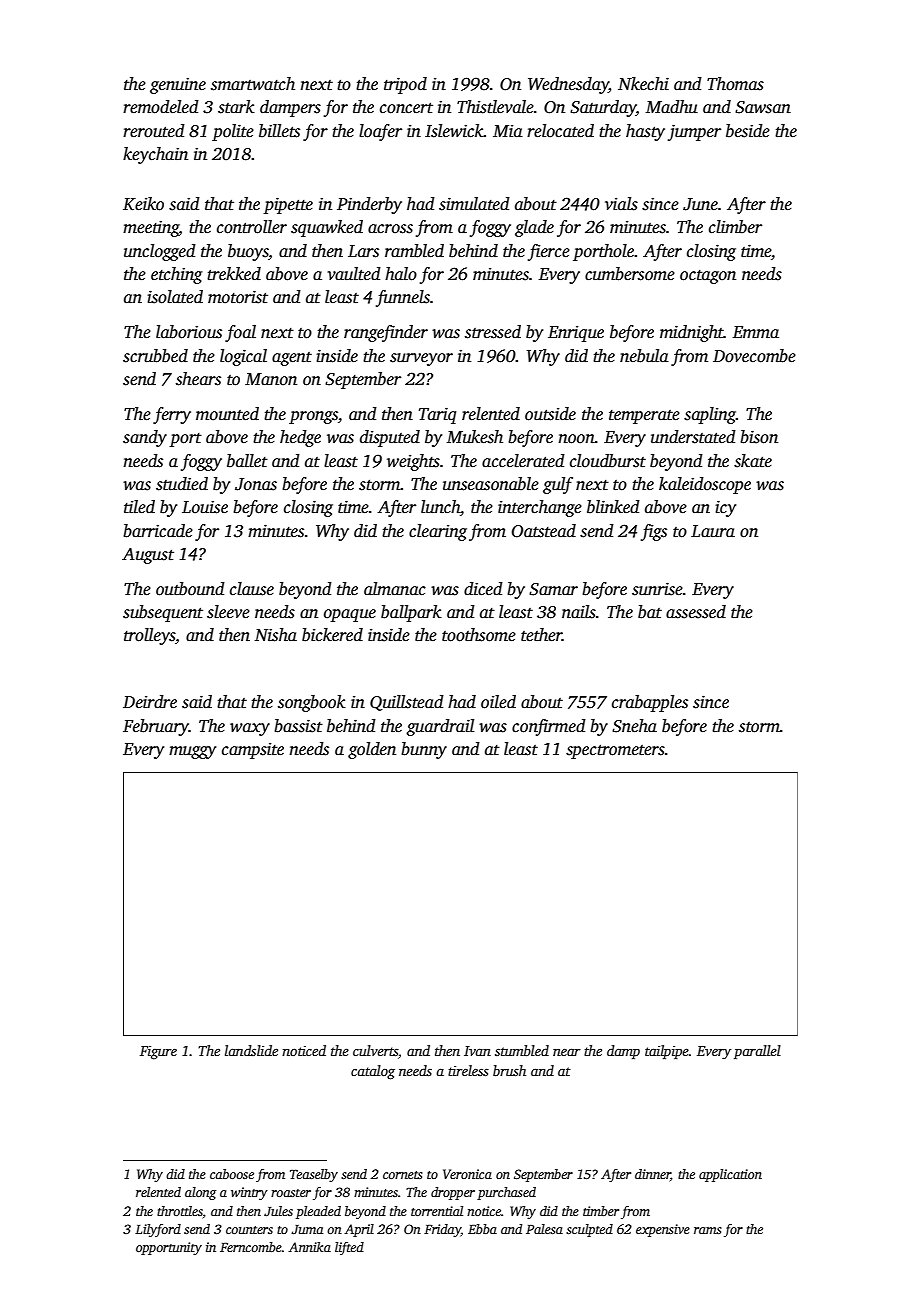  What do you see at coordinates (279, 131) in the screenshot?
I see `billets` at bounding box center [279, 131].
